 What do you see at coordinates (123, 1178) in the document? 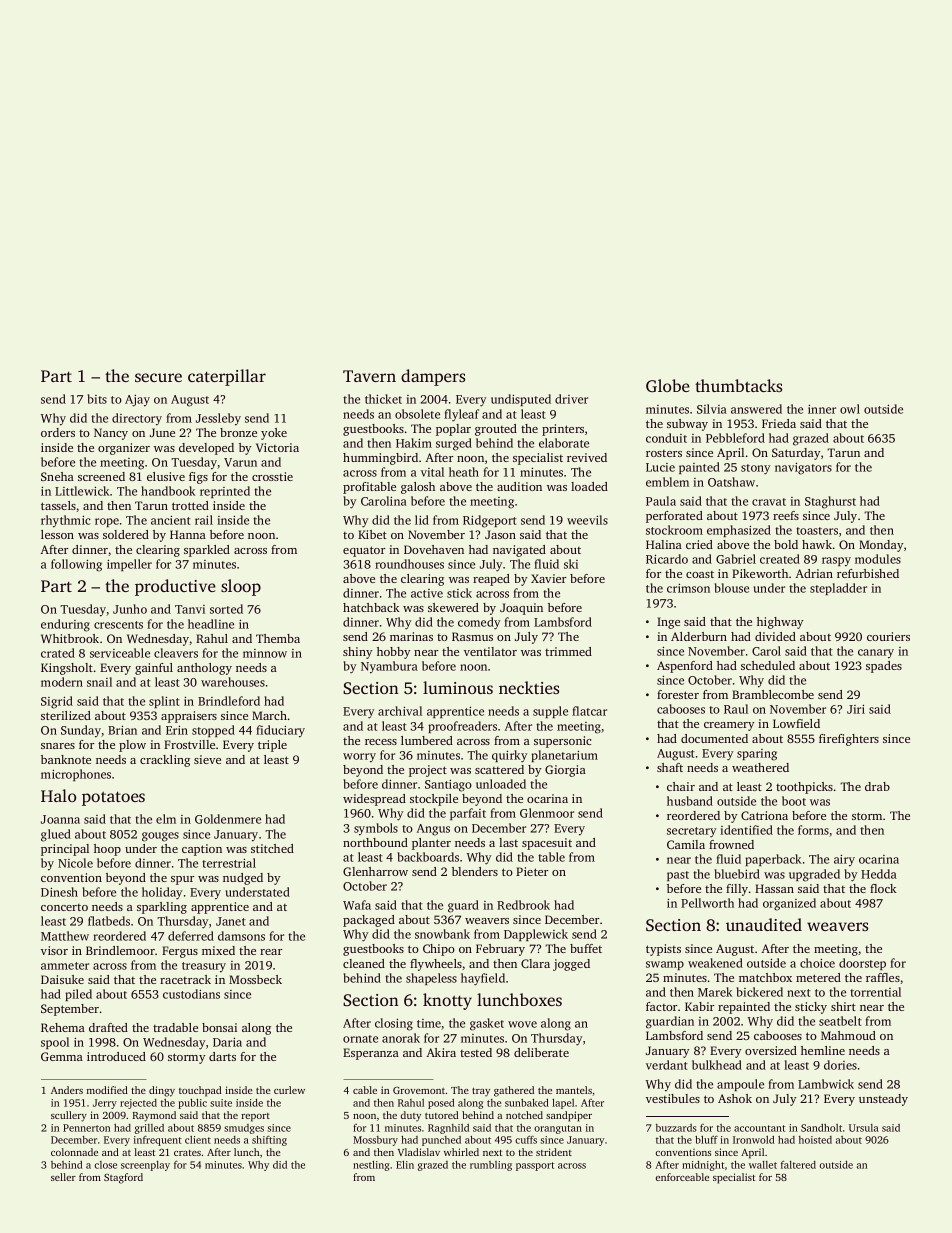
I see `Stagford` at bounding box center [123, 1178].
